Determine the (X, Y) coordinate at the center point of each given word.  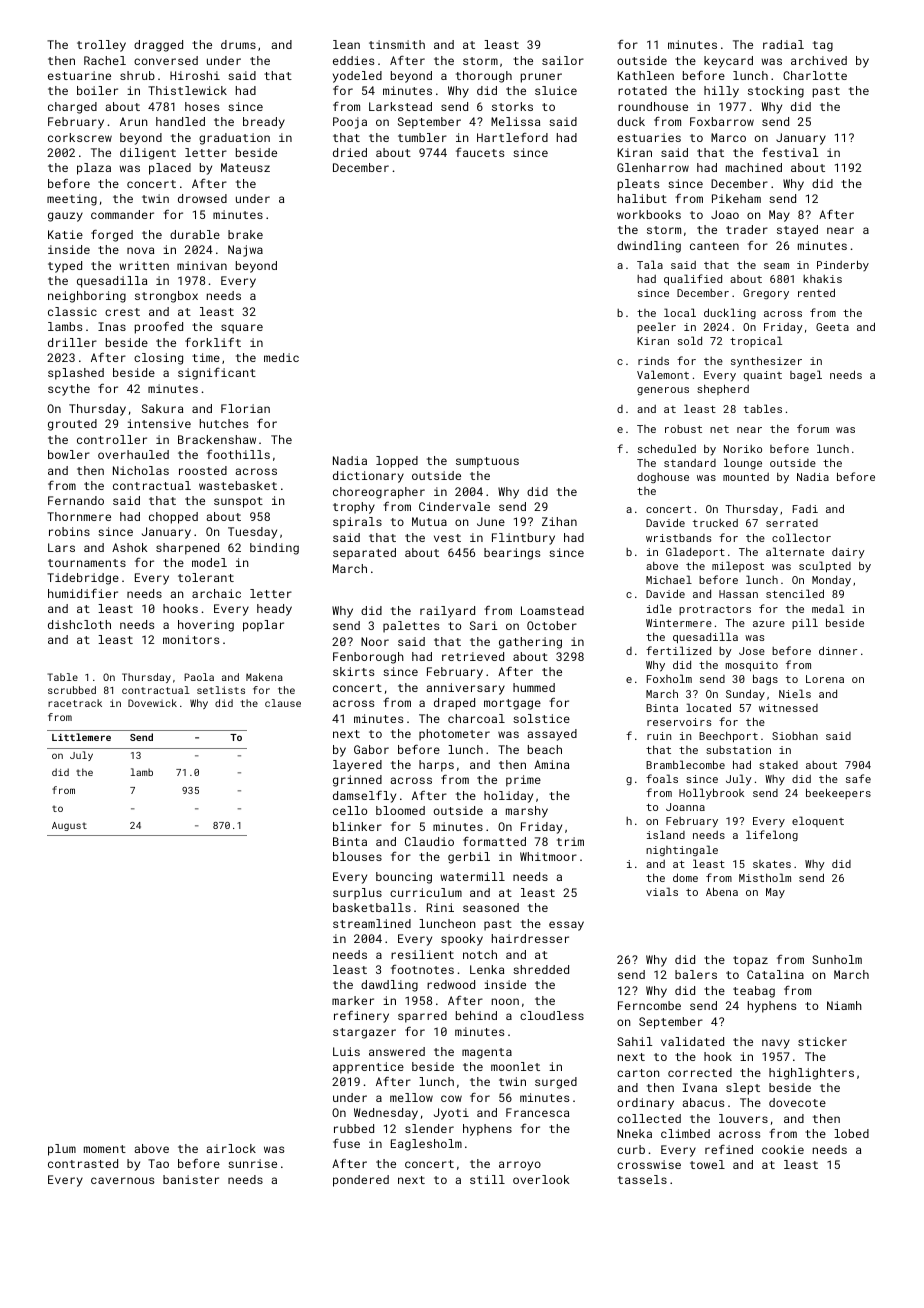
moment (105, 1149)
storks (512, 106)
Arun (133, 121)
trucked (715, 523)
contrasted (83, 1163)
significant (217, 374)
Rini (440, 907)
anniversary (465, 689)
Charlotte (815, 75)
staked (778, 765)
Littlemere (81, 737)
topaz (750, 961)
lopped (397, 462)
